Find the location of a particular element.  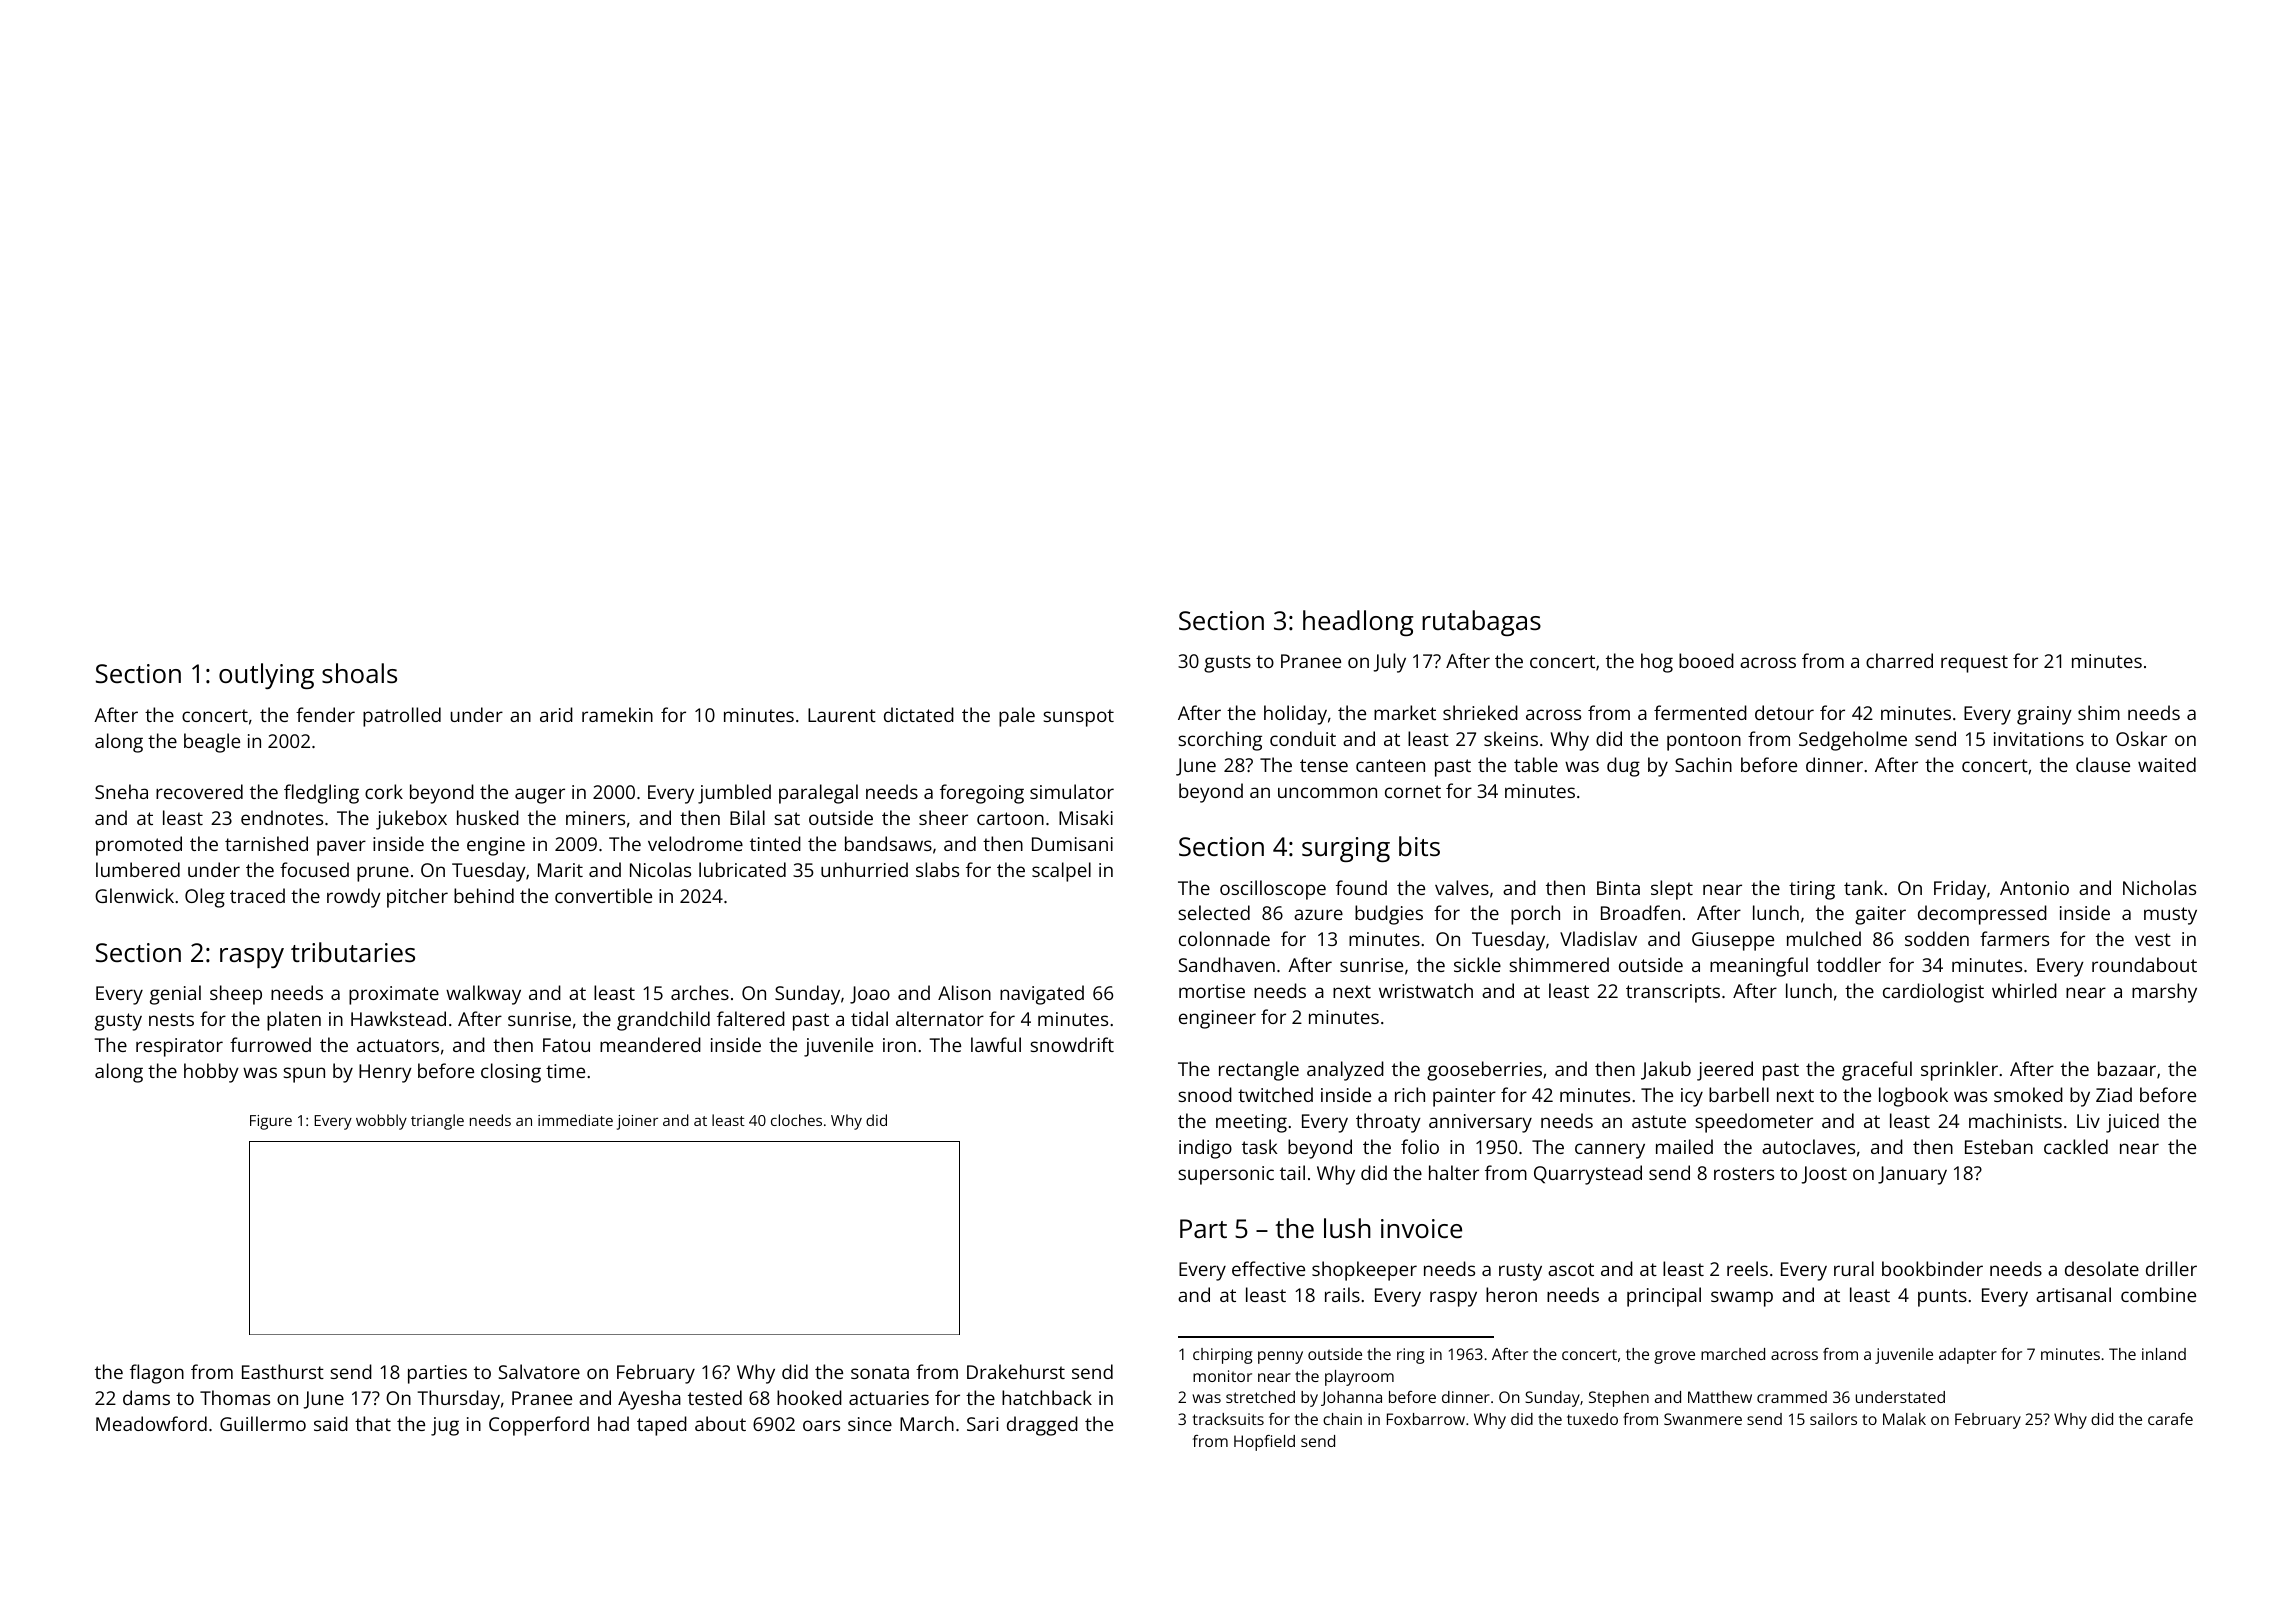

immediate is located at coordinates (575, 1120).
